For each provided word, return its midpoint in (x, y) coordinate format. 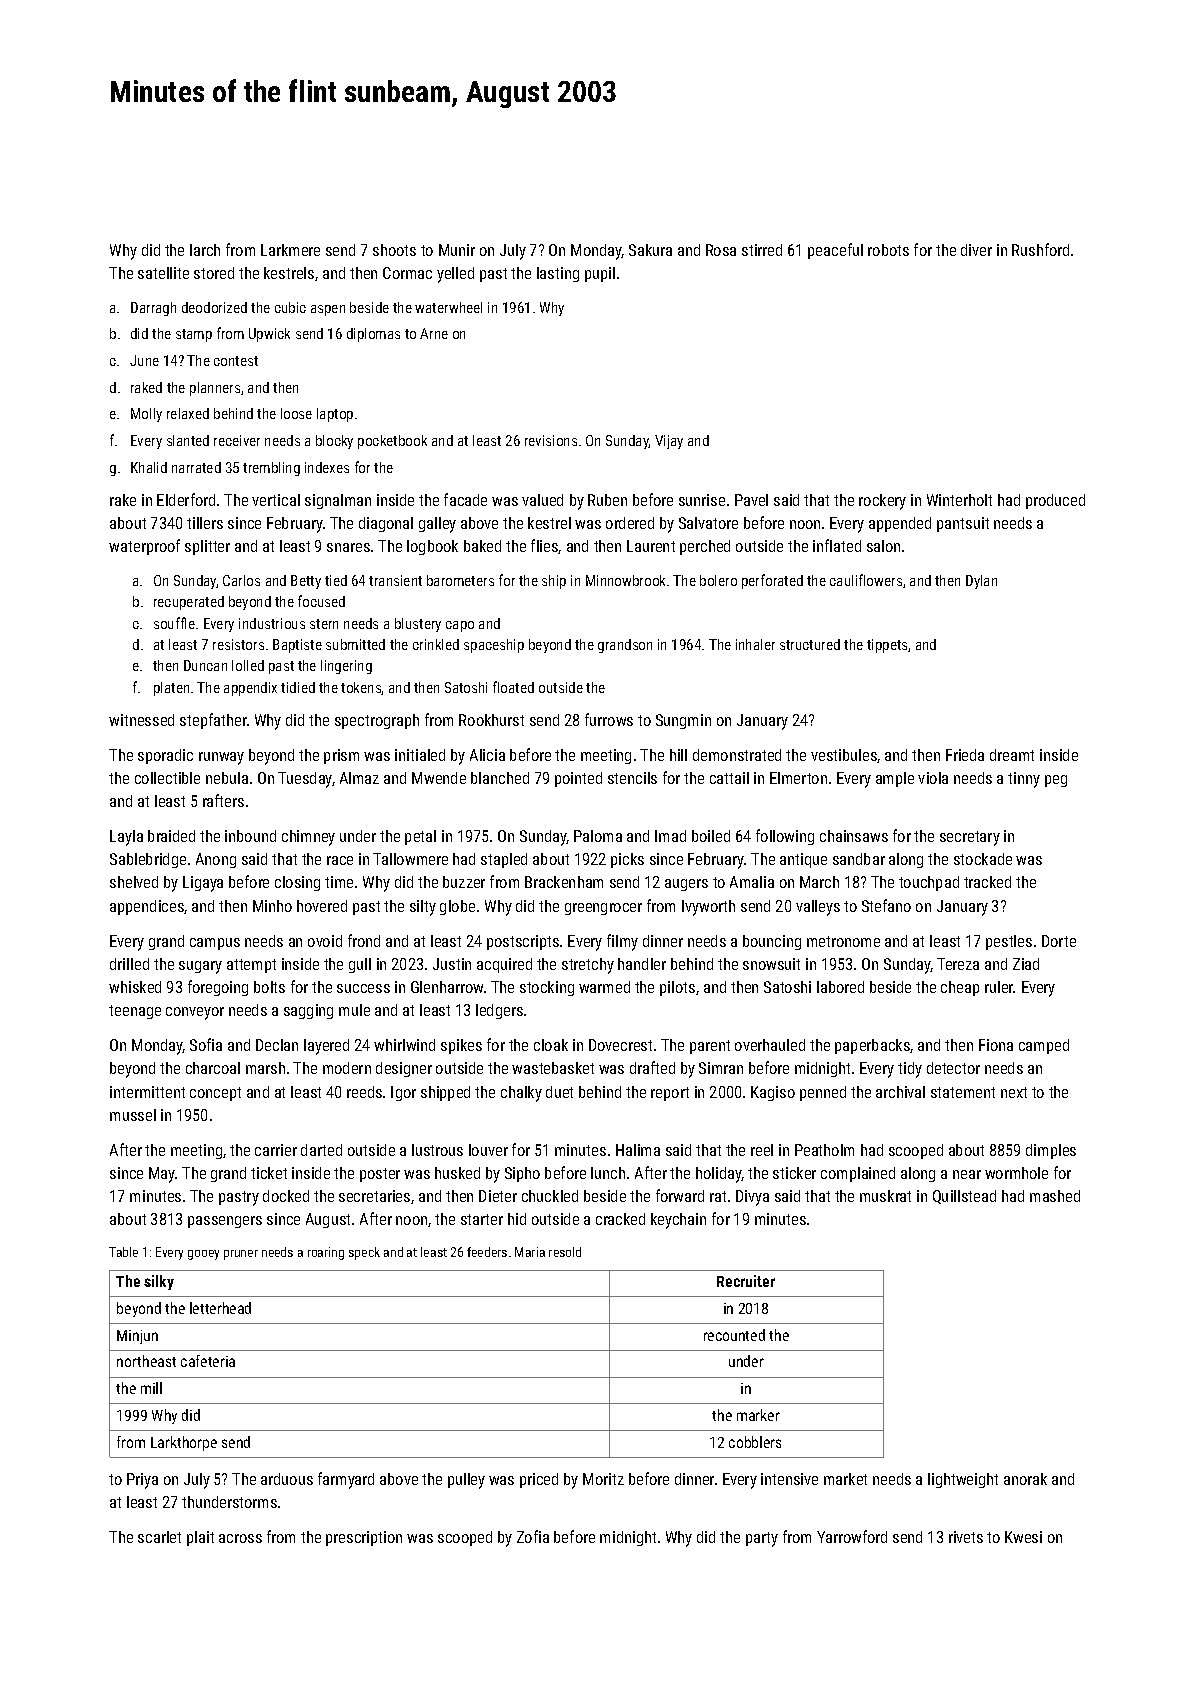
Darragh (153, 309)
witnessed (141, 720)
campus (215, 944)
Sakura (650, 250)
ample (895, 779)
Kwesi (1023, 1537)
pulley (466, 1481)
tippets (887, 646)
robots (888, 250)
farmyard (346, 1480)
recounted (734, 1335)
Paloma (598, 836)
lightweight (963, 1480)
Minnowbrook (625, 580)
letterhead (220, 1308)
